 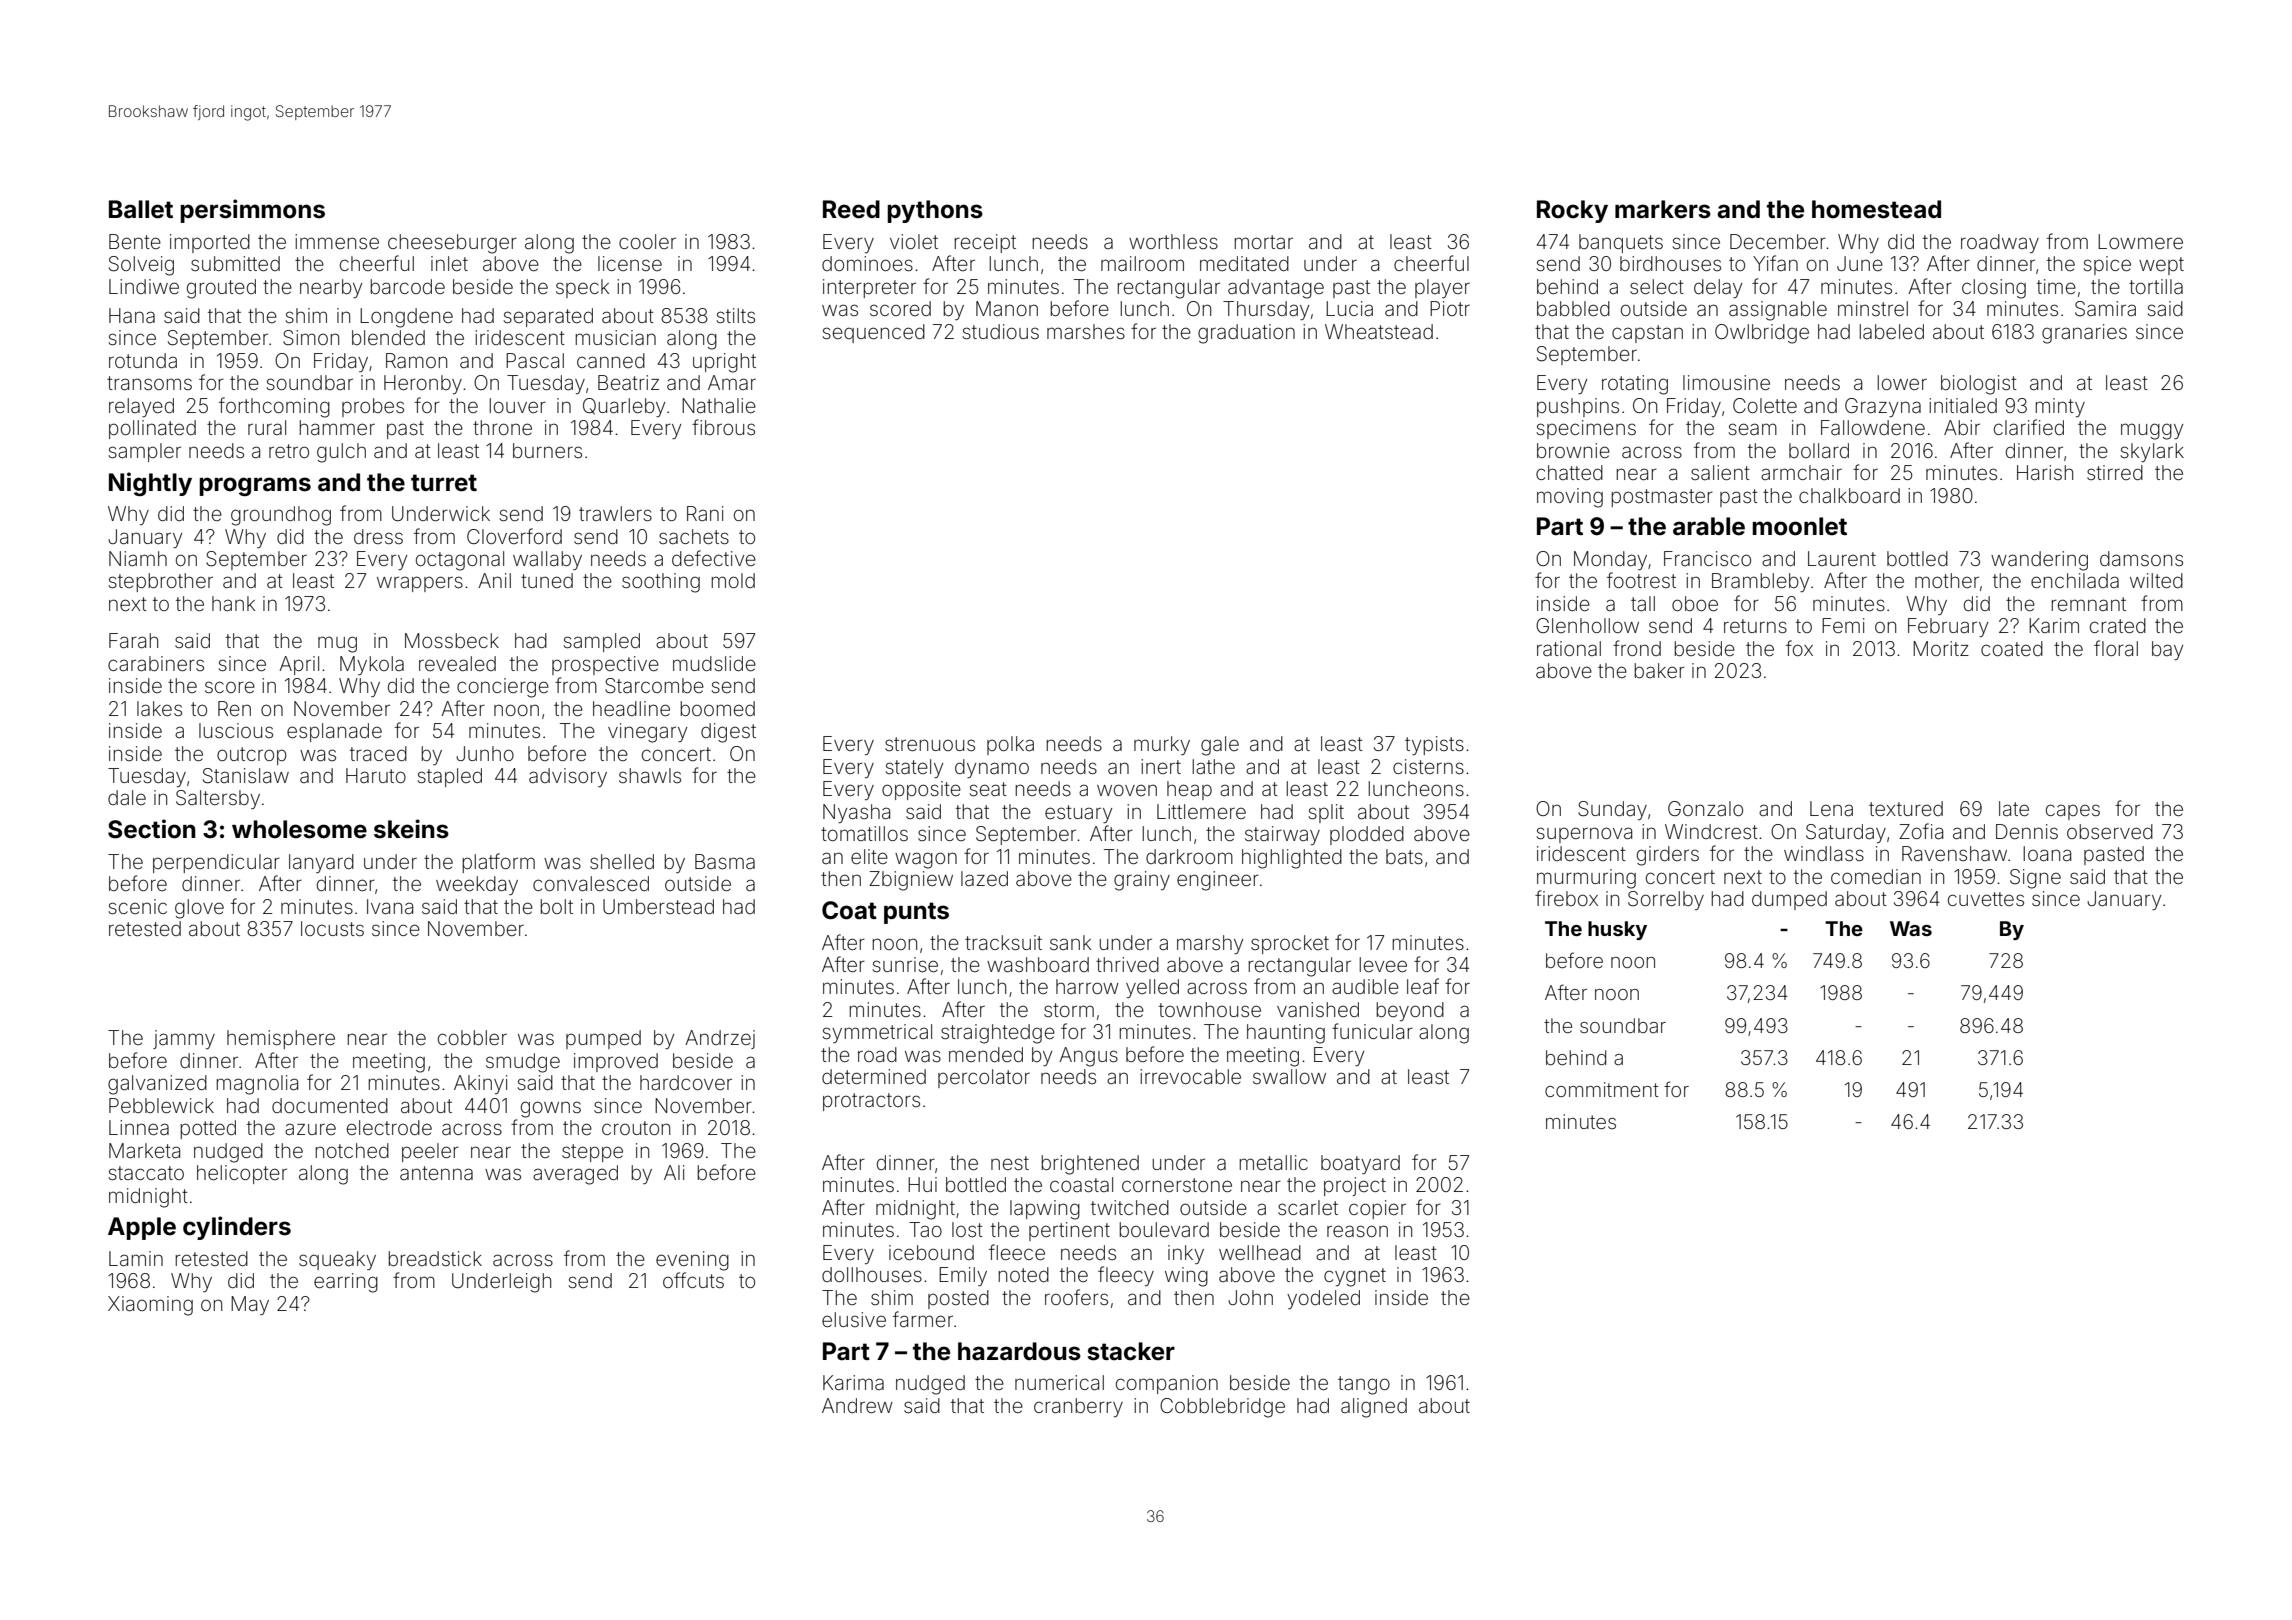 What do you see at coordinates (1078, 814) in the screenshot?
I see `estuary` at bounding box center [1078, 814].
